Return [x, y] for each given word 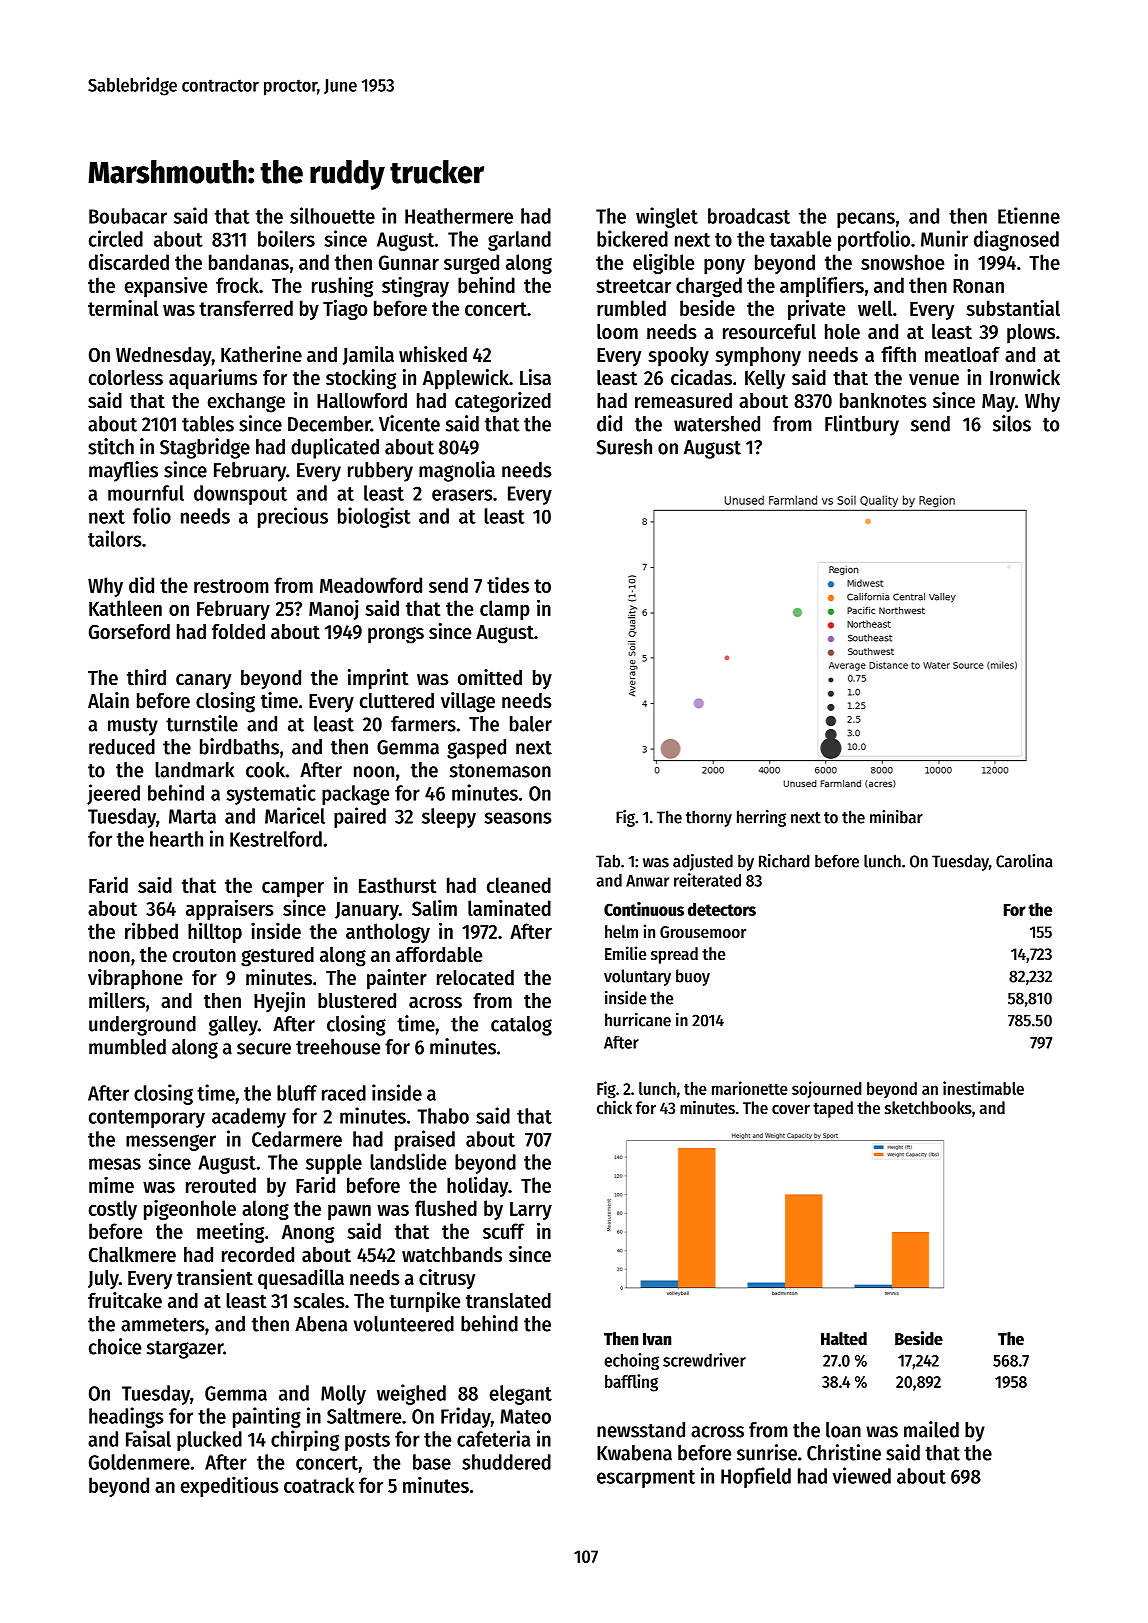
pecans [866, 220]
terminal [123, 307]
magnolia [457, 471]
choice [115, 1346]
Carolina [1024, 861]
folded [238, 632]
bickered [632, 238]
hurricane [638, 1020]
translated [508, 1301]
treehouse [338, 1047]
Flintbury [862, 425]
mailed [931, 1429]
